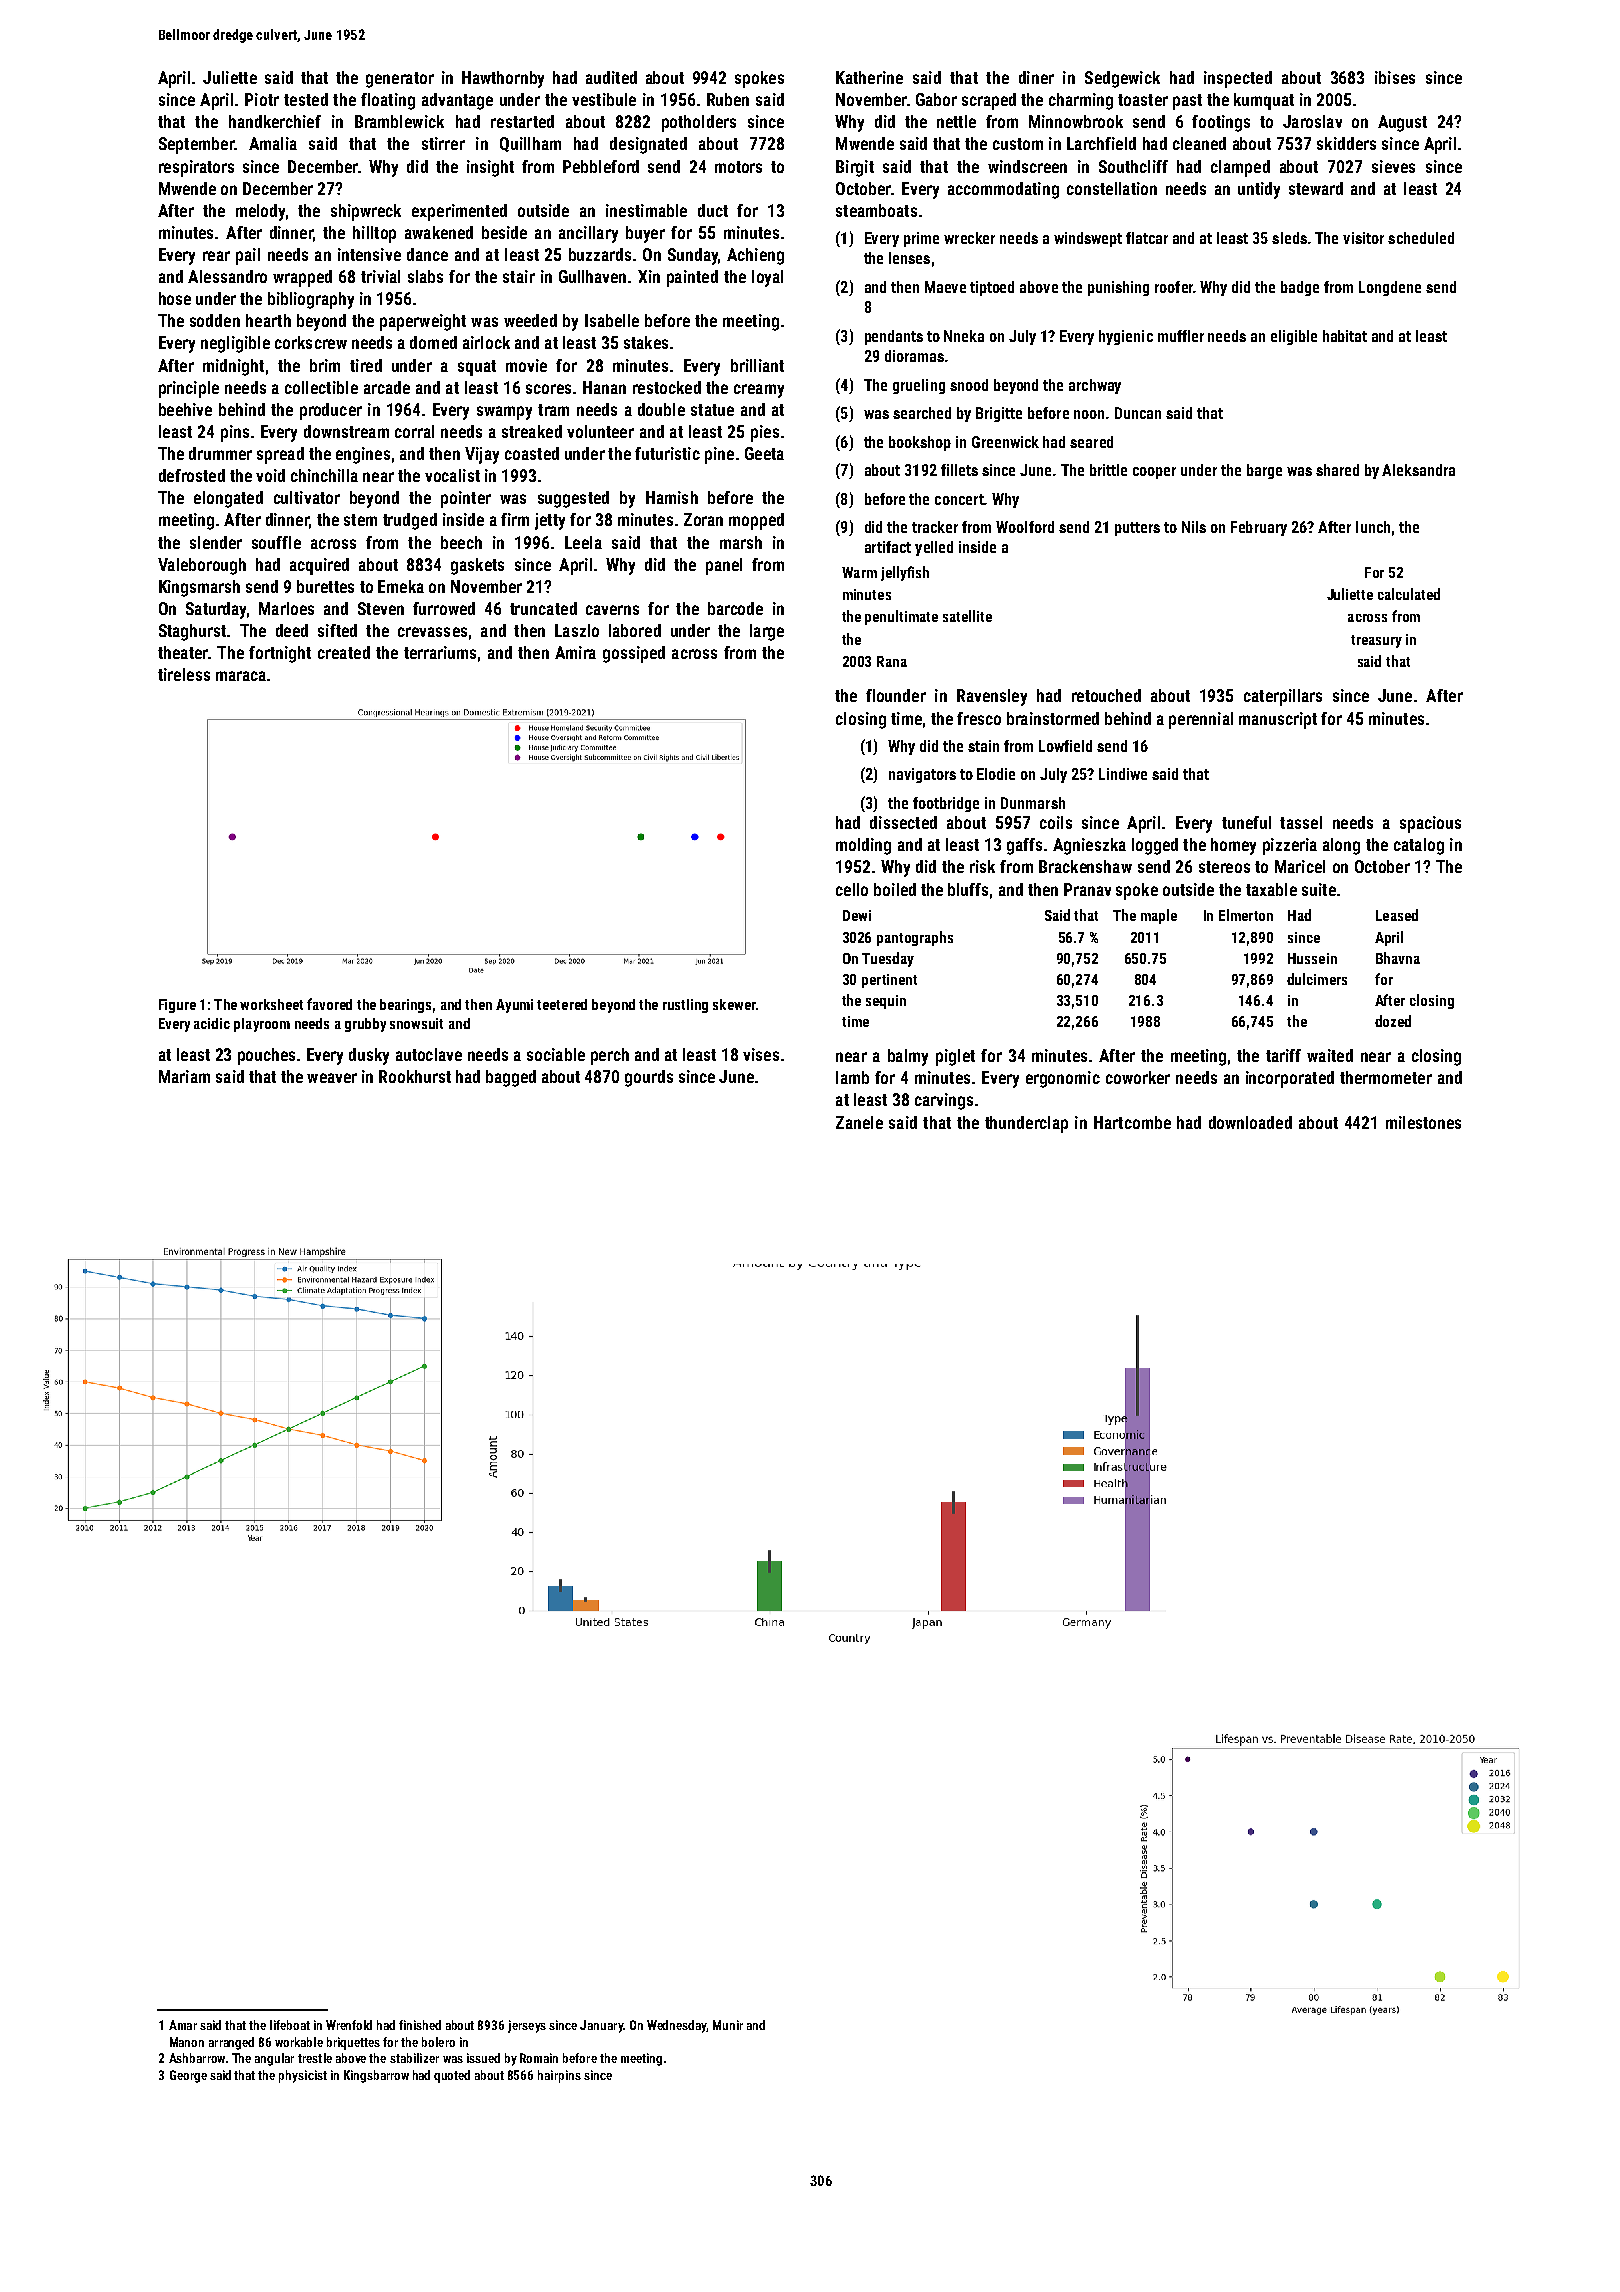  What do you see at coordinates (859, 1122) in the screenshot?
I see `Zanele` at bounding box center [859, 1122].
